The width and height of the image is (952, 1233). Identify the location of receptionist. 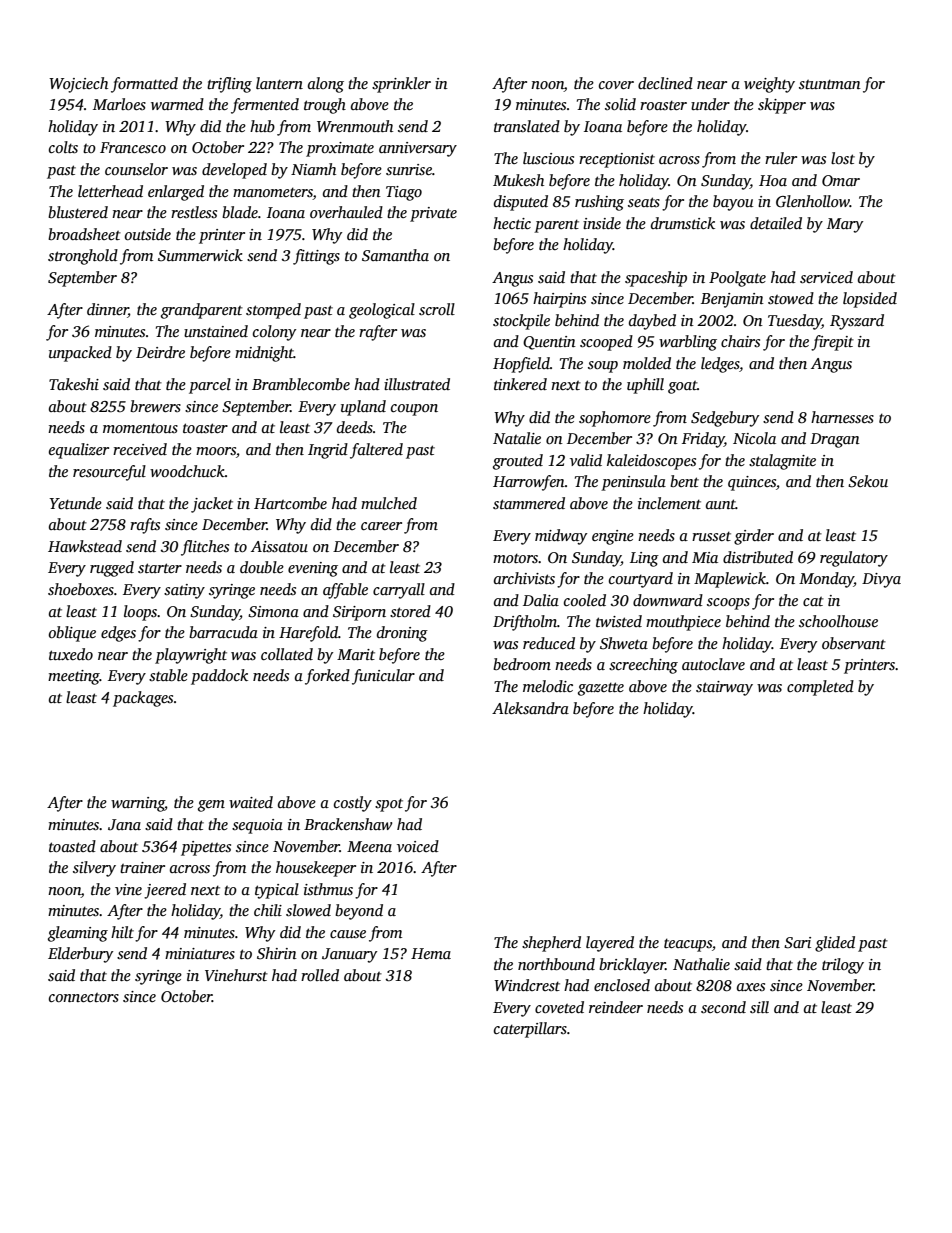
(617, 160).
